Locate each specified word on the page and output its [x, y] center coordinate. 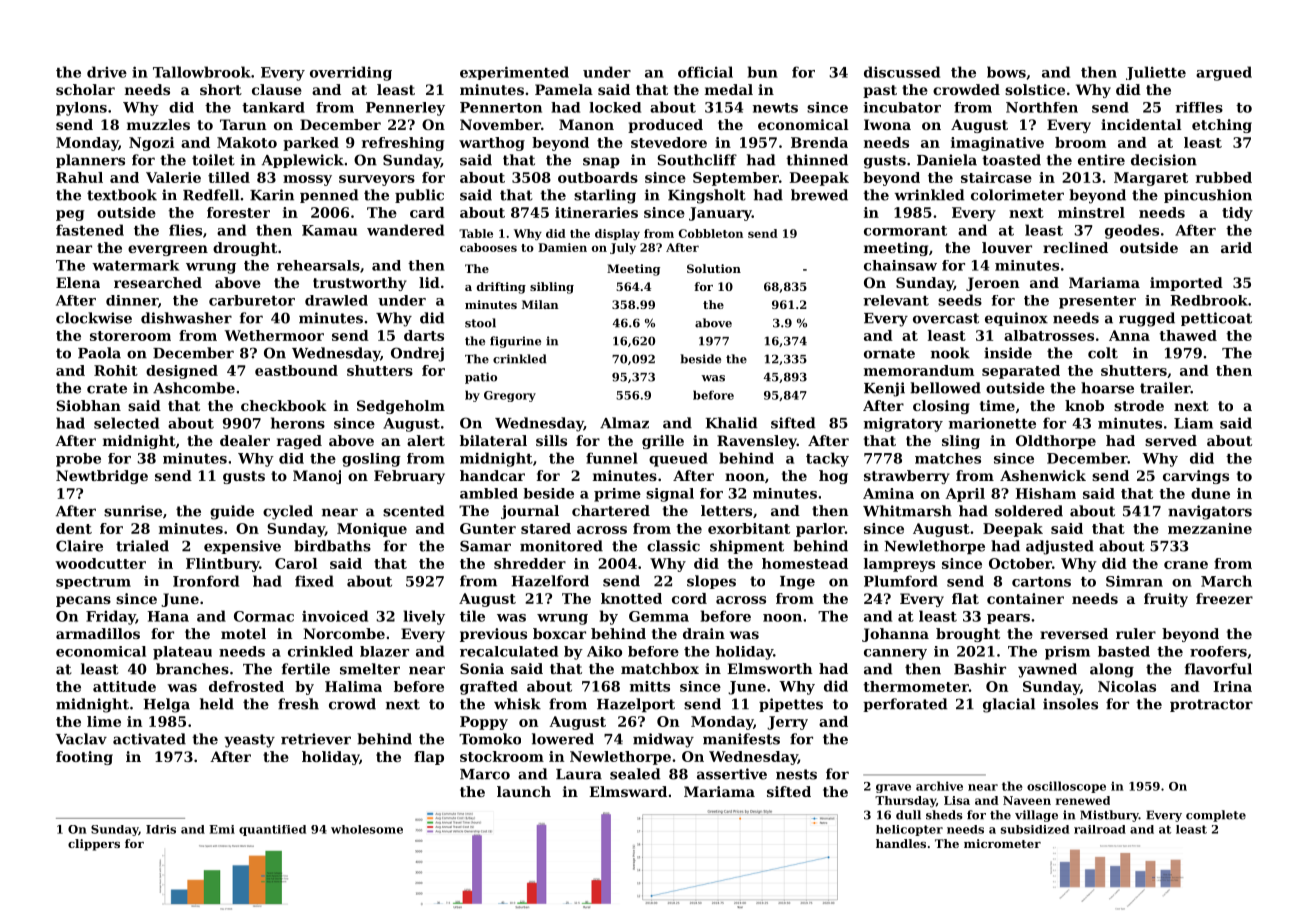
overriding [351, 73]
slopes [711, 582]
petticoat [1216, 319]
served [1171, 440]
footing [84, 758]
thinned [817, 160]
